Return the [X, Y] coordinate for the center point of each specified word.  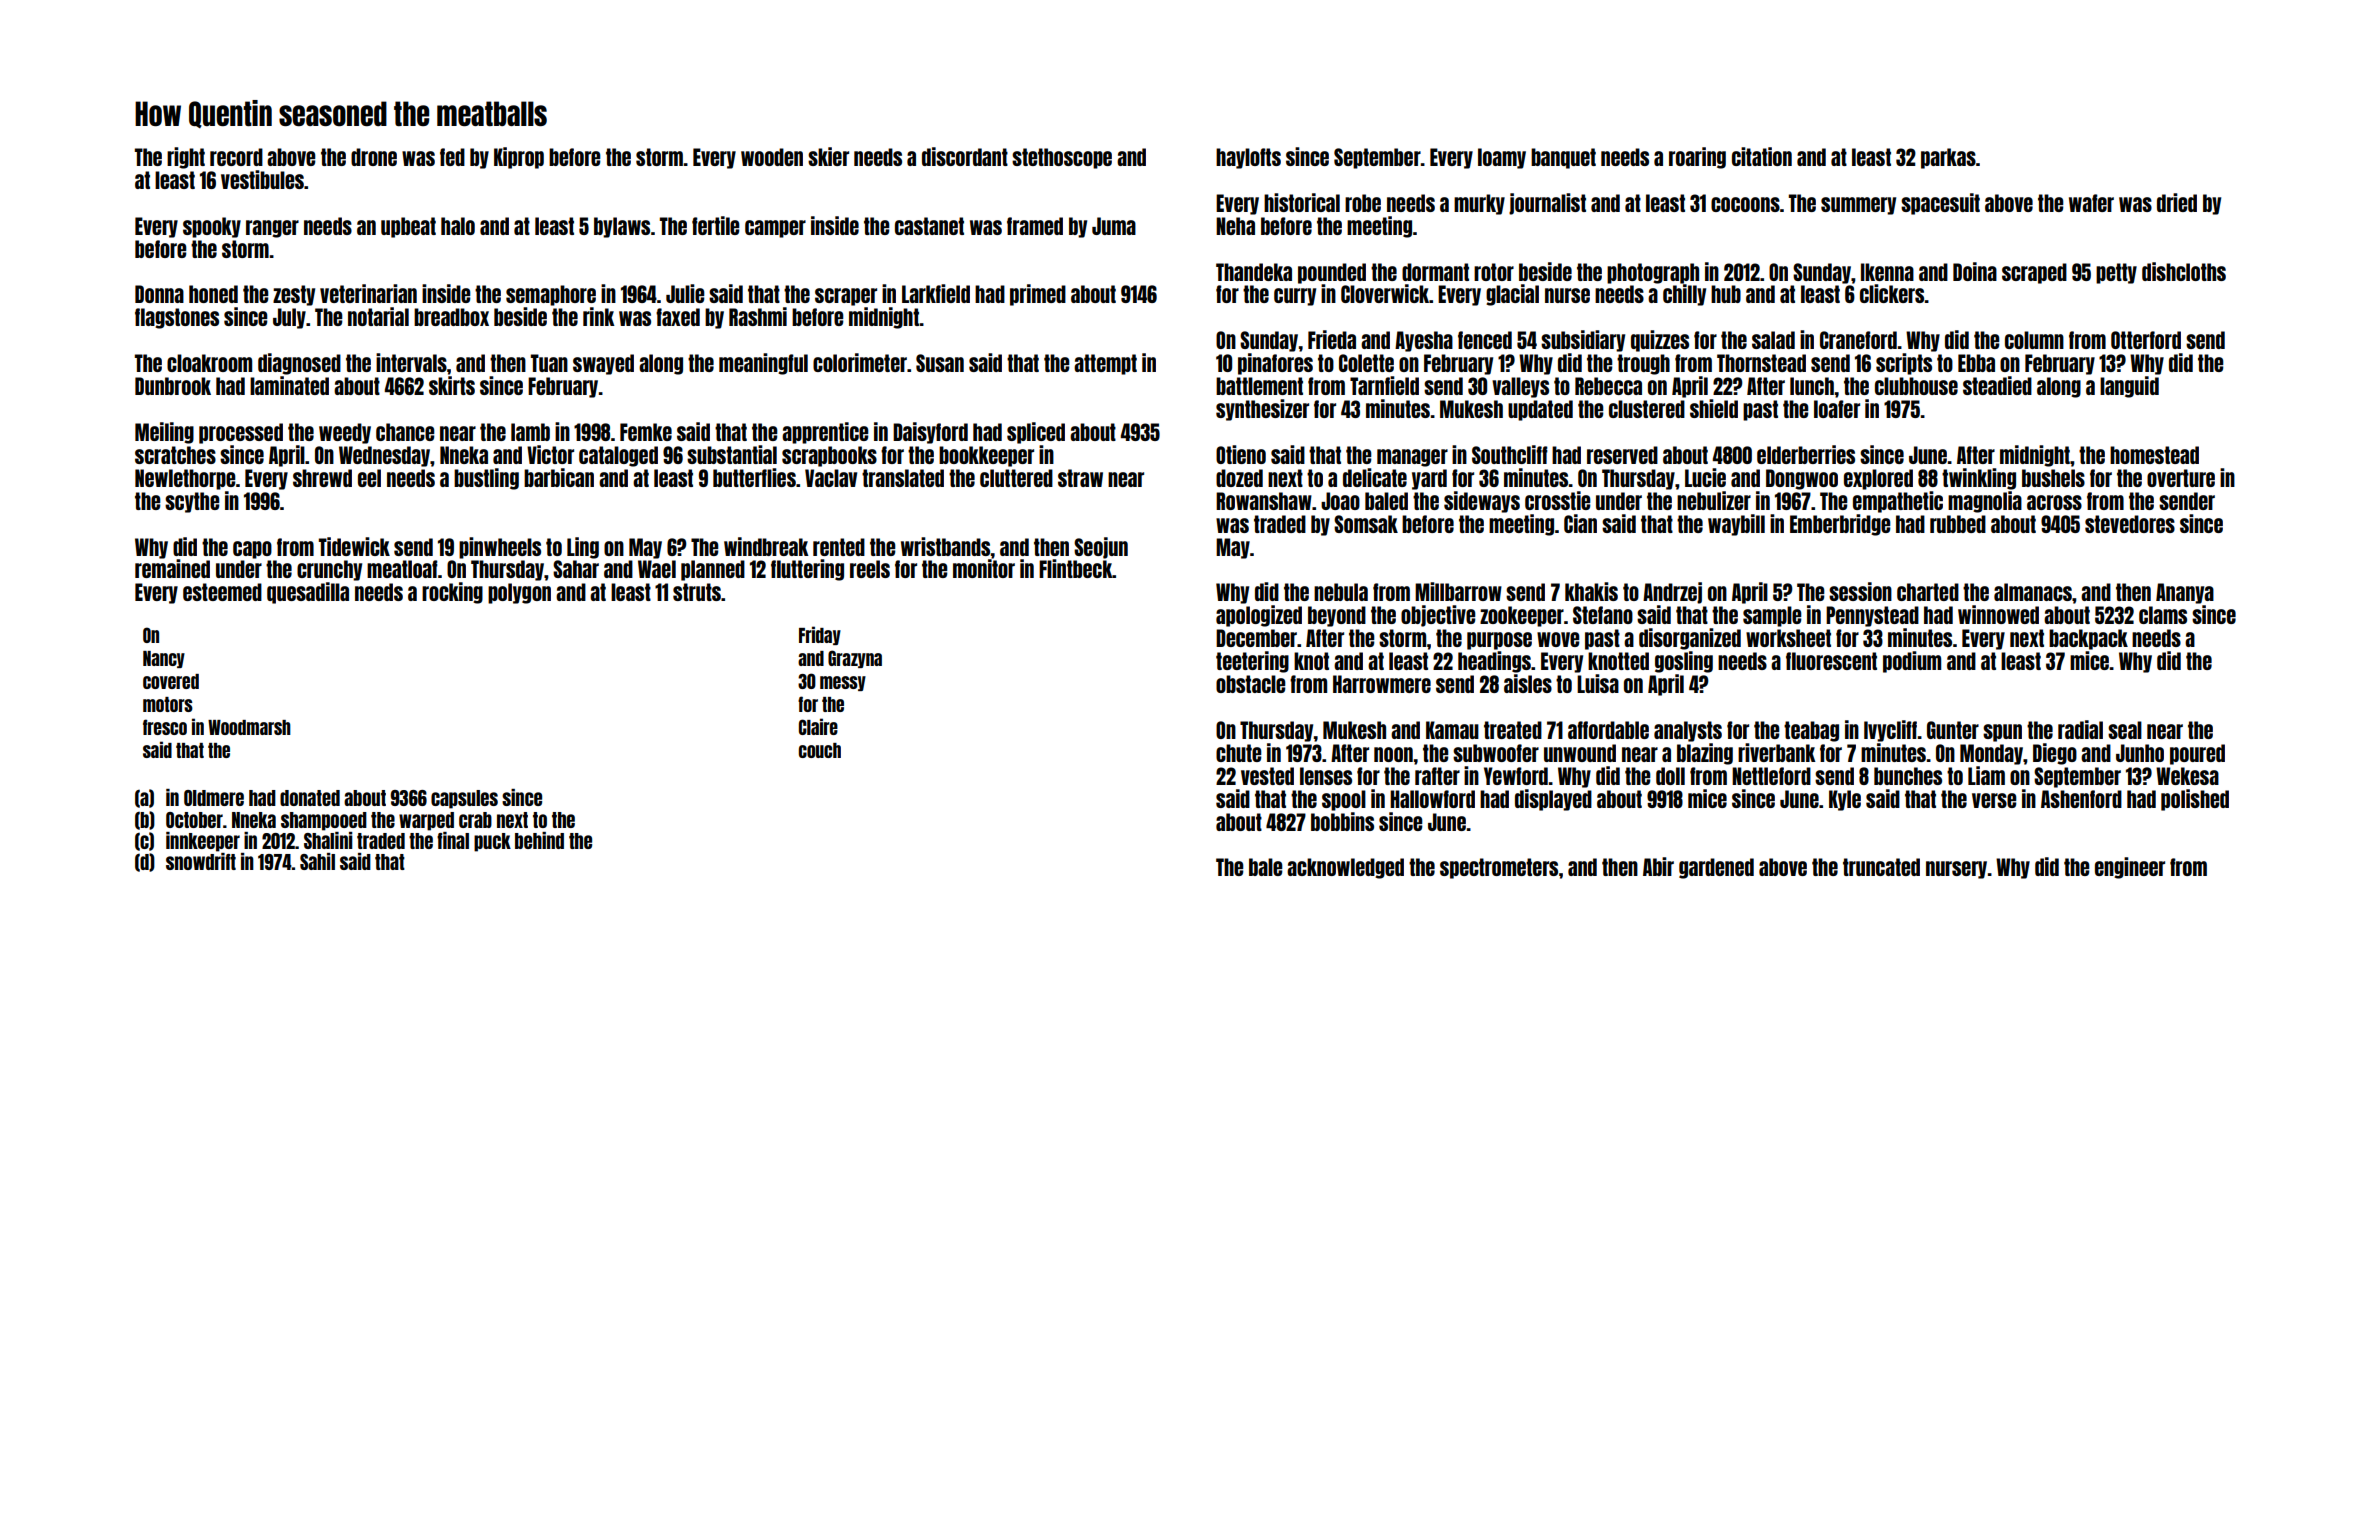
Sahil [317, 861]
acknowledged [1345, 868]
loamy [1502, 158]
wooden [772, 157]
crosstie [1558, 500]
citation [1762, 156]
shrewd [322, 478]
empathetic [1898, 502]
